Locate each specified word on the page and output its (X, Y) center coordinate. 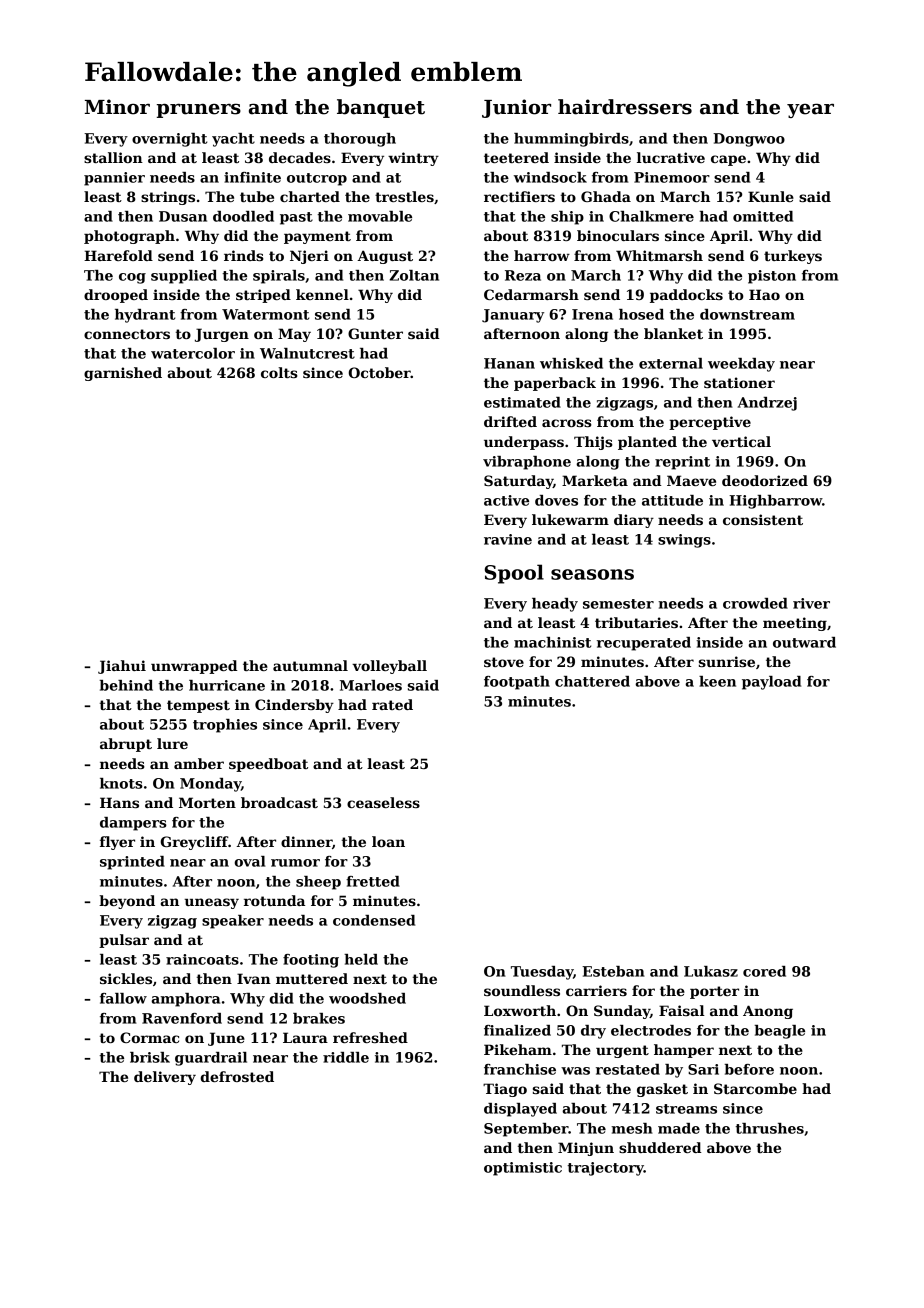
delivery (165, 1078)
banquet (381, 108)
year (810, 110)
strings (168, 198)
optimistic (523, 1169)
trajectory (605, 1169)
